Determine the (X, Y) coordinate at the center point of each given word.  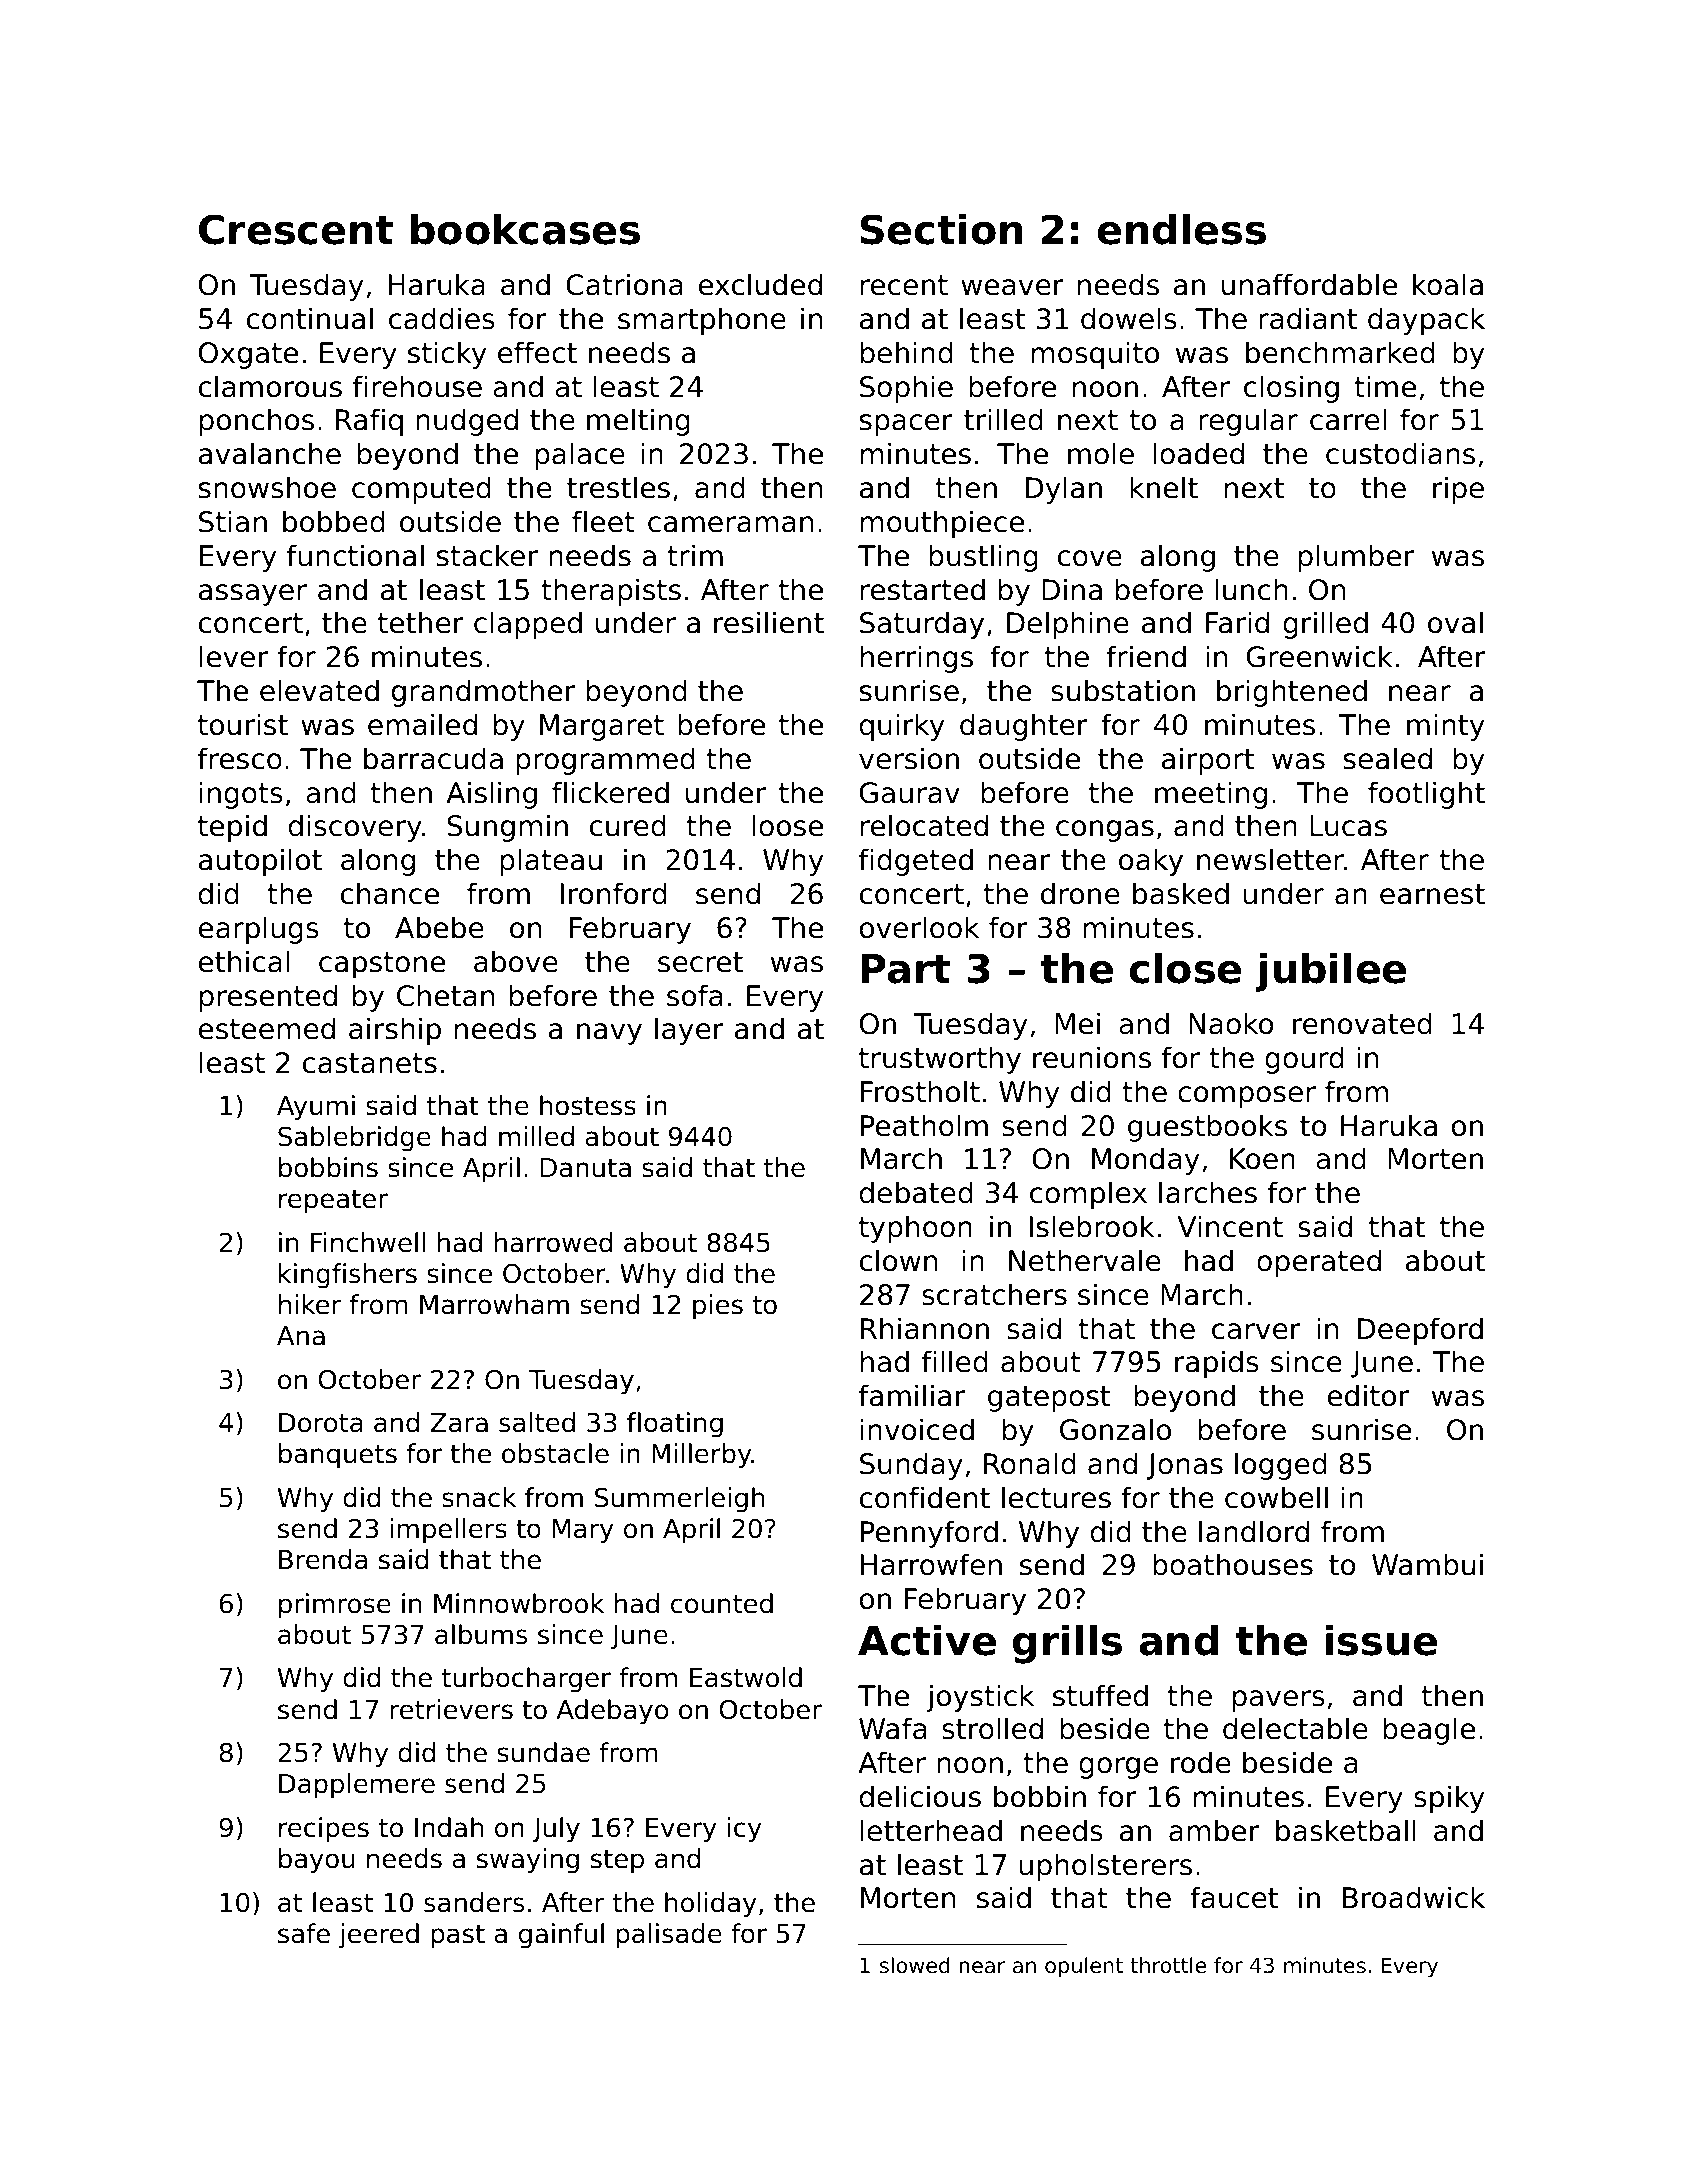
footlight (1426, 795)
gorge (1118, 1768)
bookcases (525, 229)
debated (916, 1192)
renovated (1362, 1023)
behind (907, 352)
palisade (669, 1936)
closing (1291, 389)
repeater (333, 1202)
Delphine (1068, 625)
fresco (240, 758)
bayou (317, 1861)
